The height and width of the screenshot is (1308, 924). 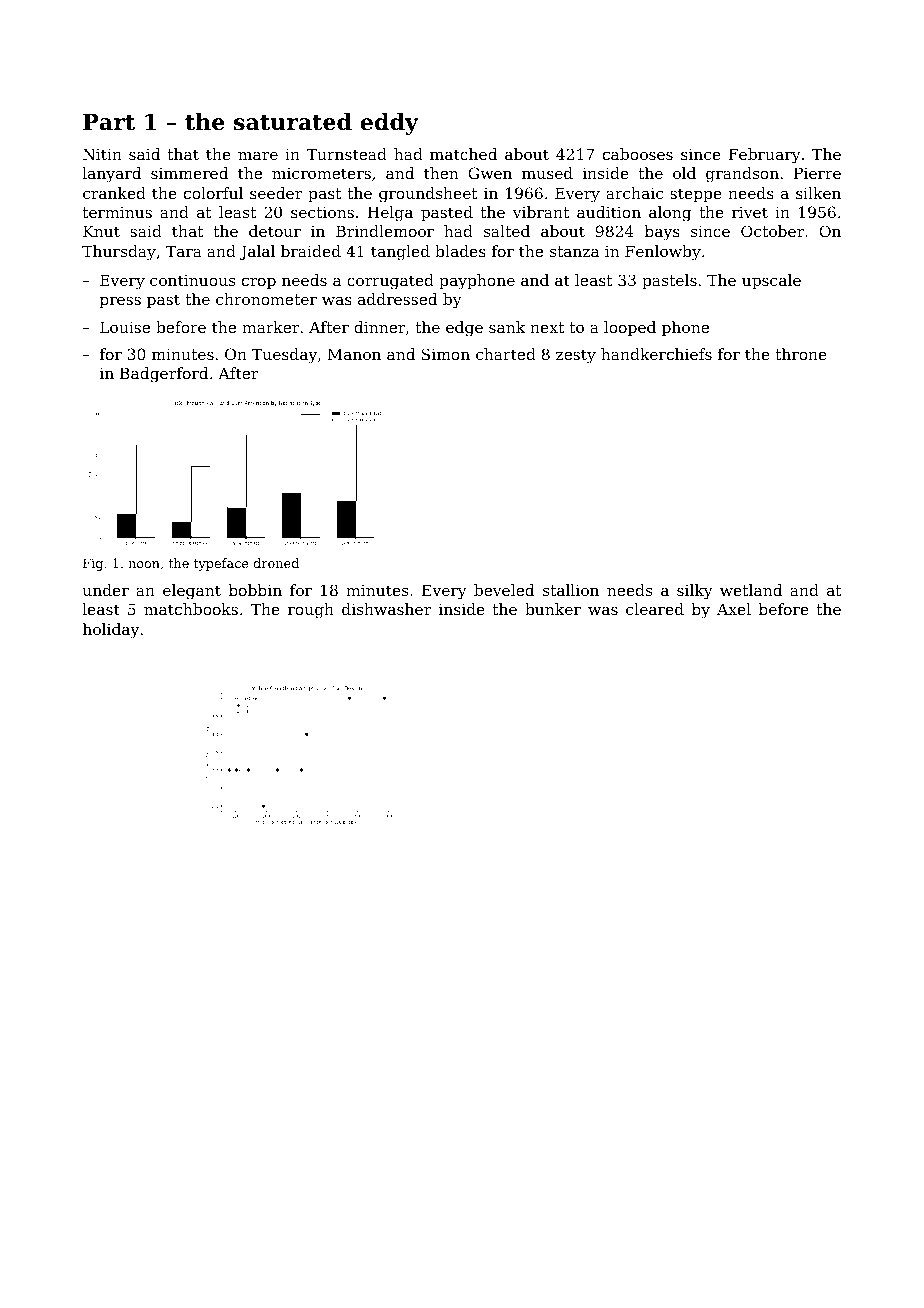 I want to click on lanyard, so click(x=112, y=175).
